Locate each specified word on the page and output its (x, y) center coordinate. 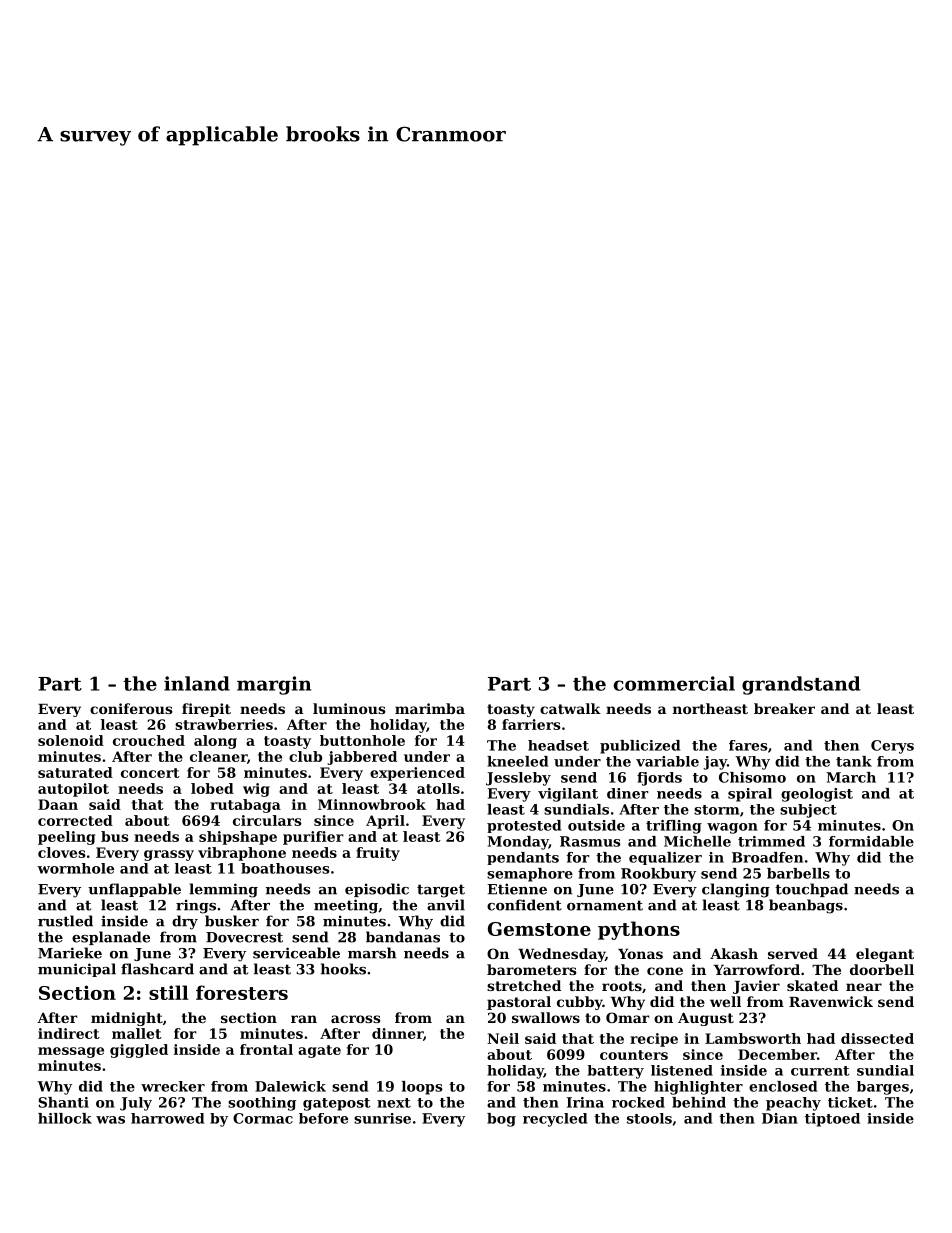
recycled (555, 1120)
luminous (349, 708)
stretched (524, 985)
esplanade (111, 938)
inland (197, 683)
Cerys (892, 747)
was (110, 1120)
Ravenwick (831, 1001)
